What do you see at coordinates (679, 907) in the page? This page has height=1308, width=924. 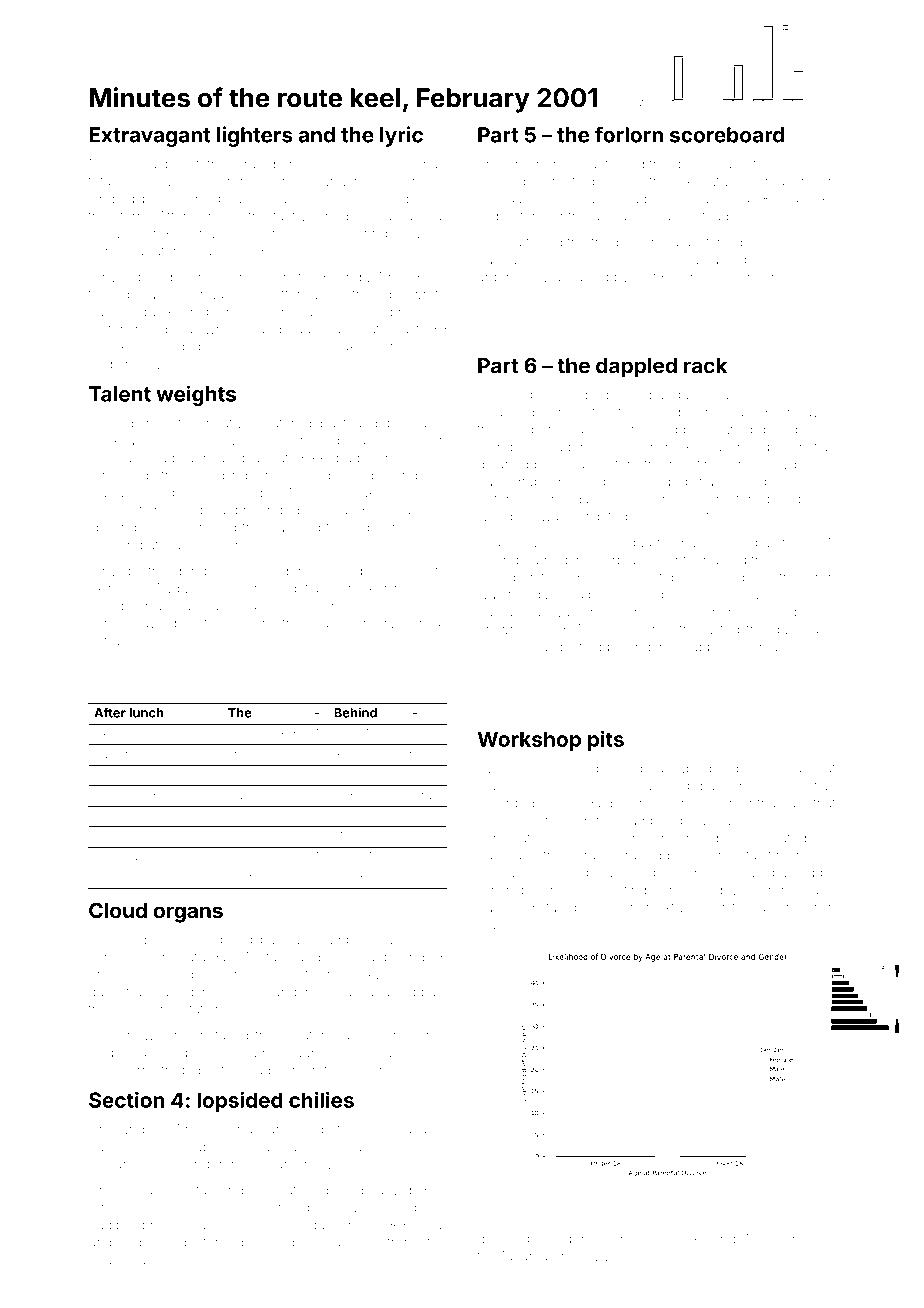 I see `fixtures` at bounding box center [679, 907].
